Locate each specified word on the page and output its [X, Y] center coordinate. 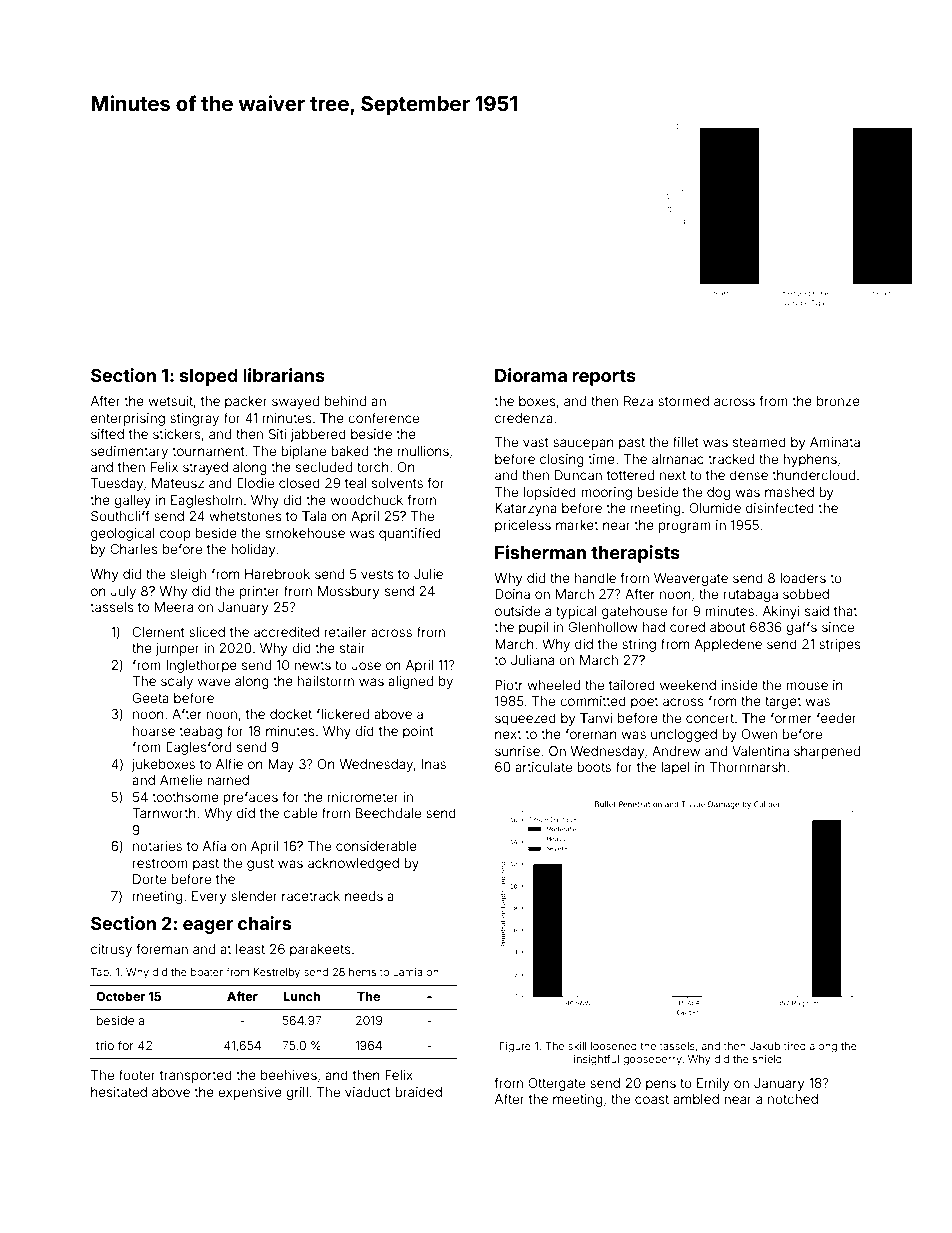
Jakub [765, 1046]
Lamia [407, 972]
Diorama [531, 375]
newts [312, 665]
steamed [759, 442]
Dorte [149, 879]
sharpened [827, 752]
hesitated [119, 1092]
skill [577, 1046]
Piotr [509, 685]
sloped [209, 377]
